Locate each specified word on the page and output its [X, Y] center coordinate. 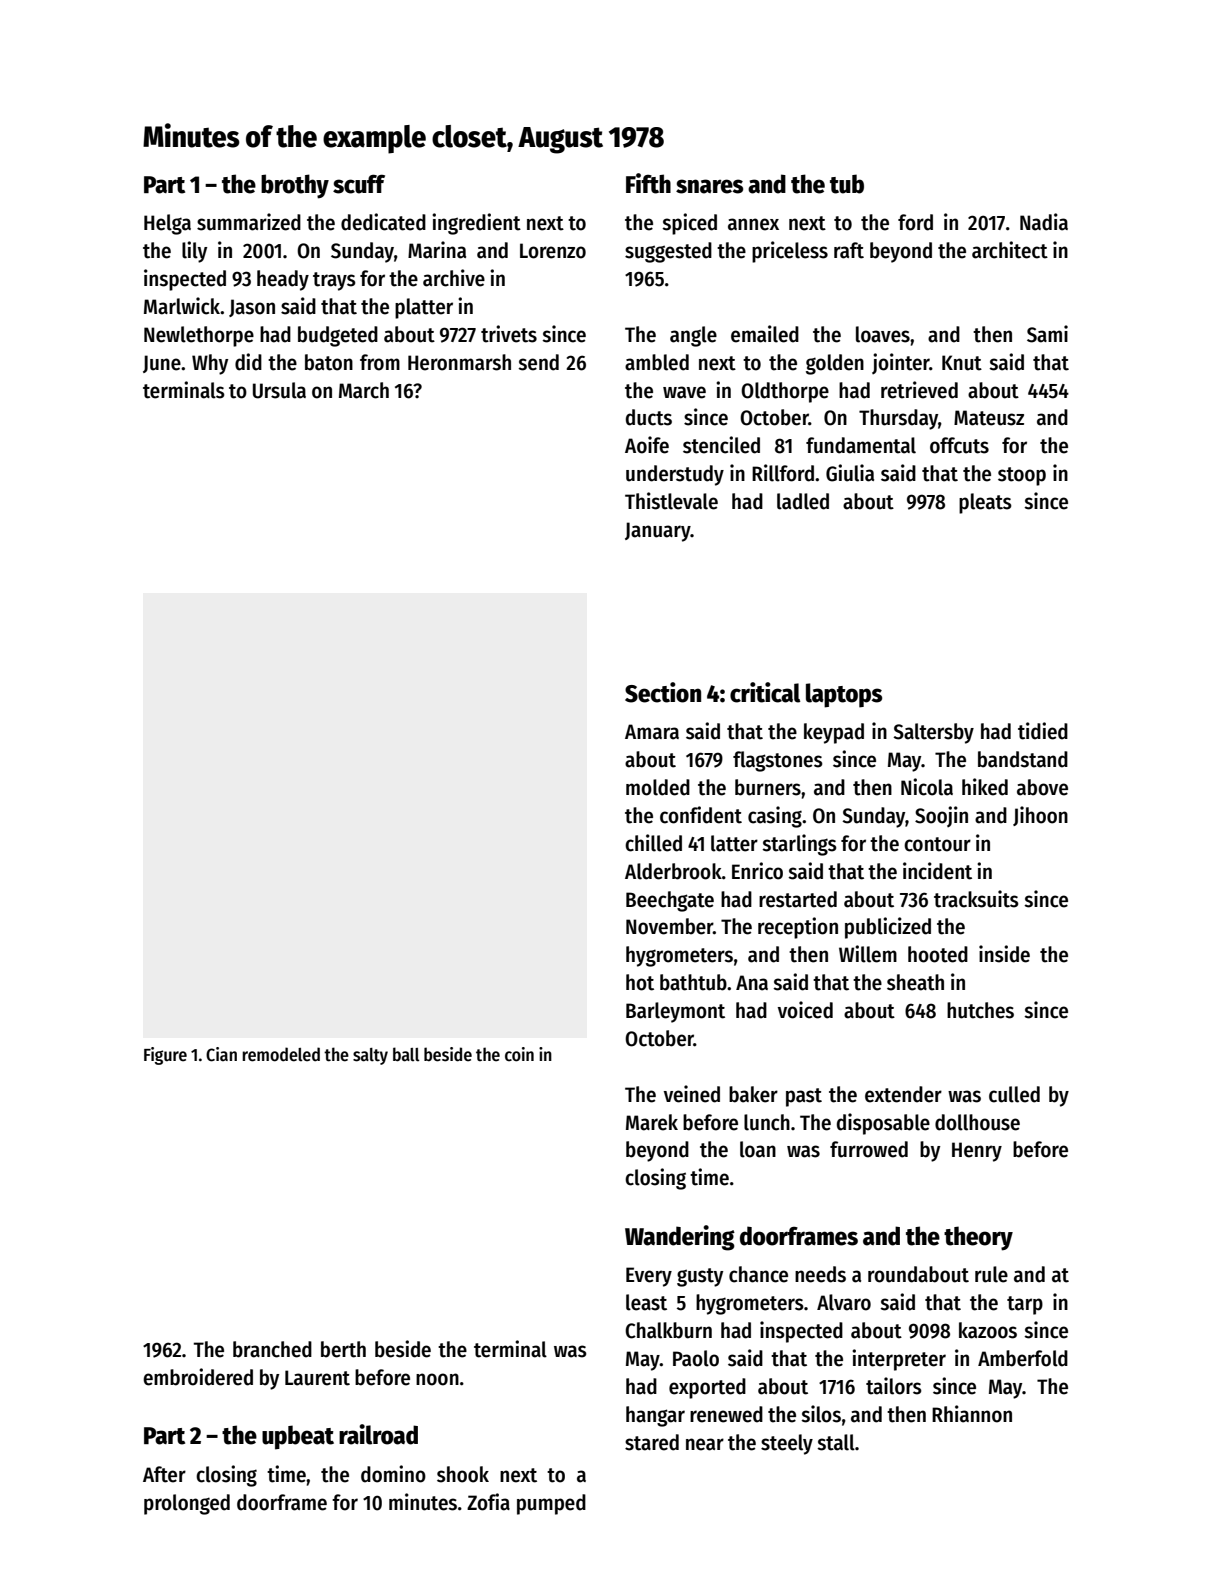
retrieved [919, 390]
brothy [295, 186]
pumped [551, 1504]
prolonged [187, 1504]
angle [693, 336]
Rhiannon [972, 1414]
